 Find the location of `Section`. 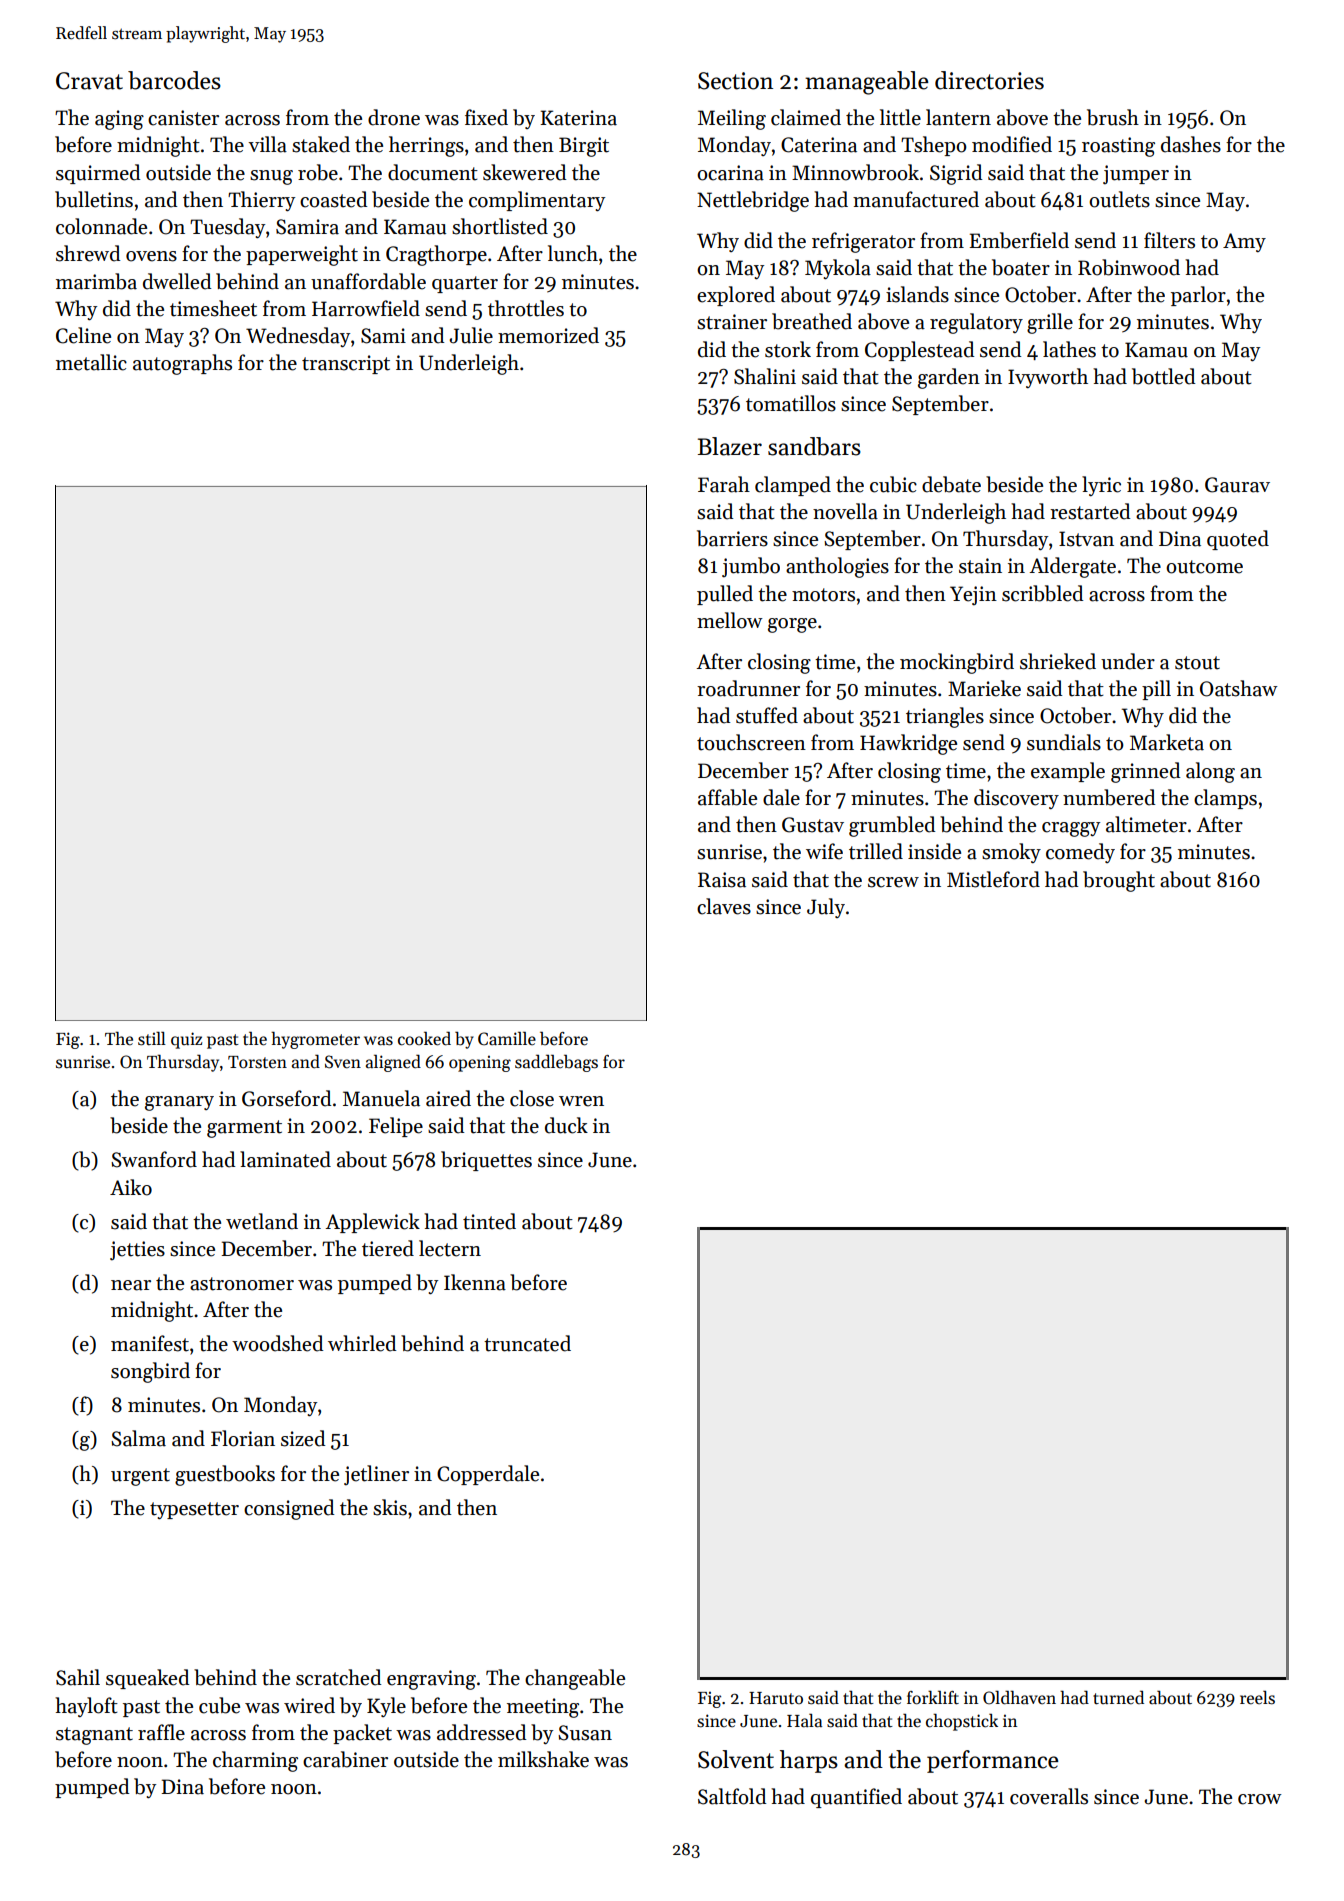

Section is located at coordinates (735, 81).
